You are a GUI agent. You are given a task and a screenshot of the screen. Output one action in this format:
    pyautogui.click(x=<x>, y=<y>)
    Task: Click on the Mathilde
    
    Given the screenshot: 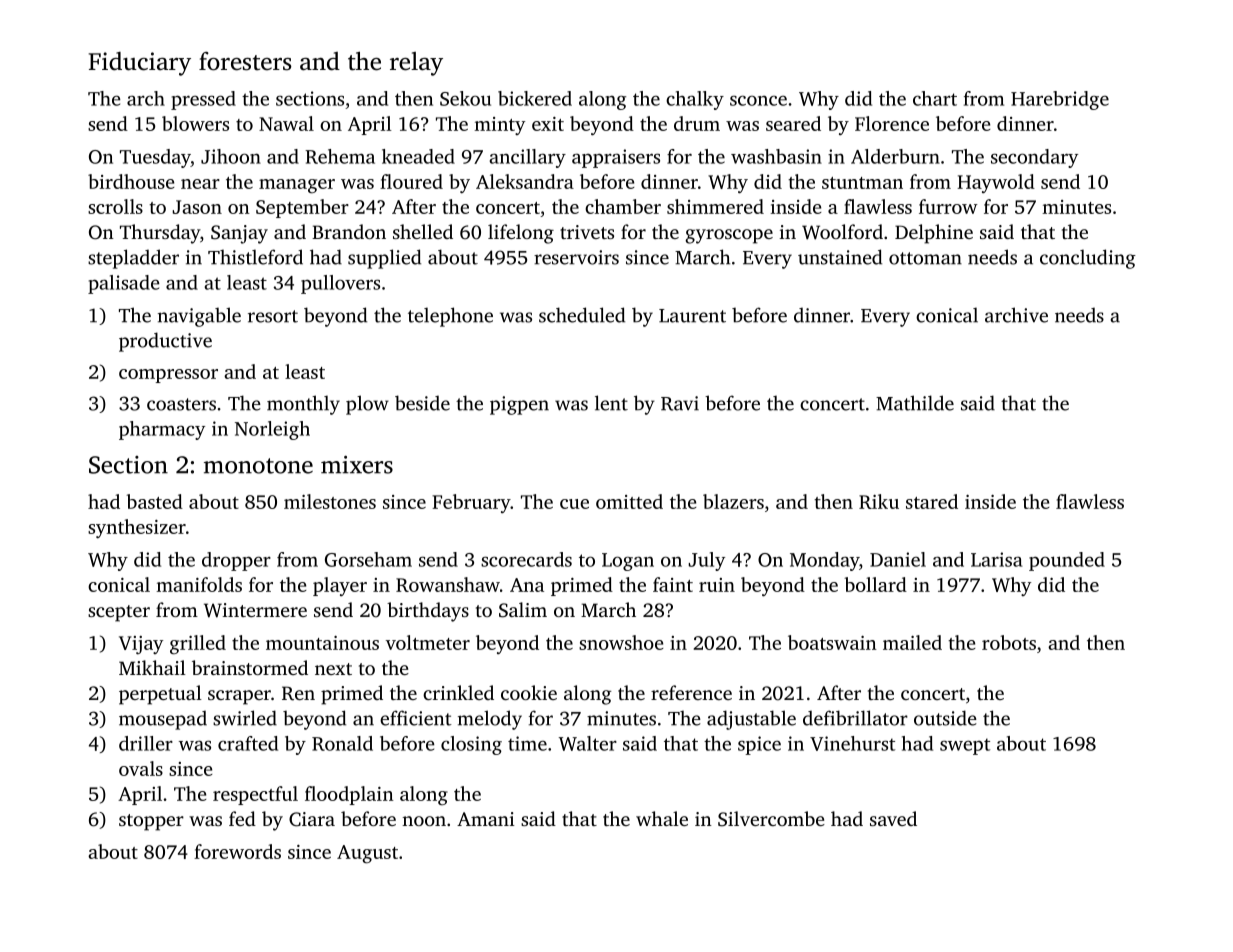 What is the action you would take?
    pyautogui.click(x=915, y=403)
